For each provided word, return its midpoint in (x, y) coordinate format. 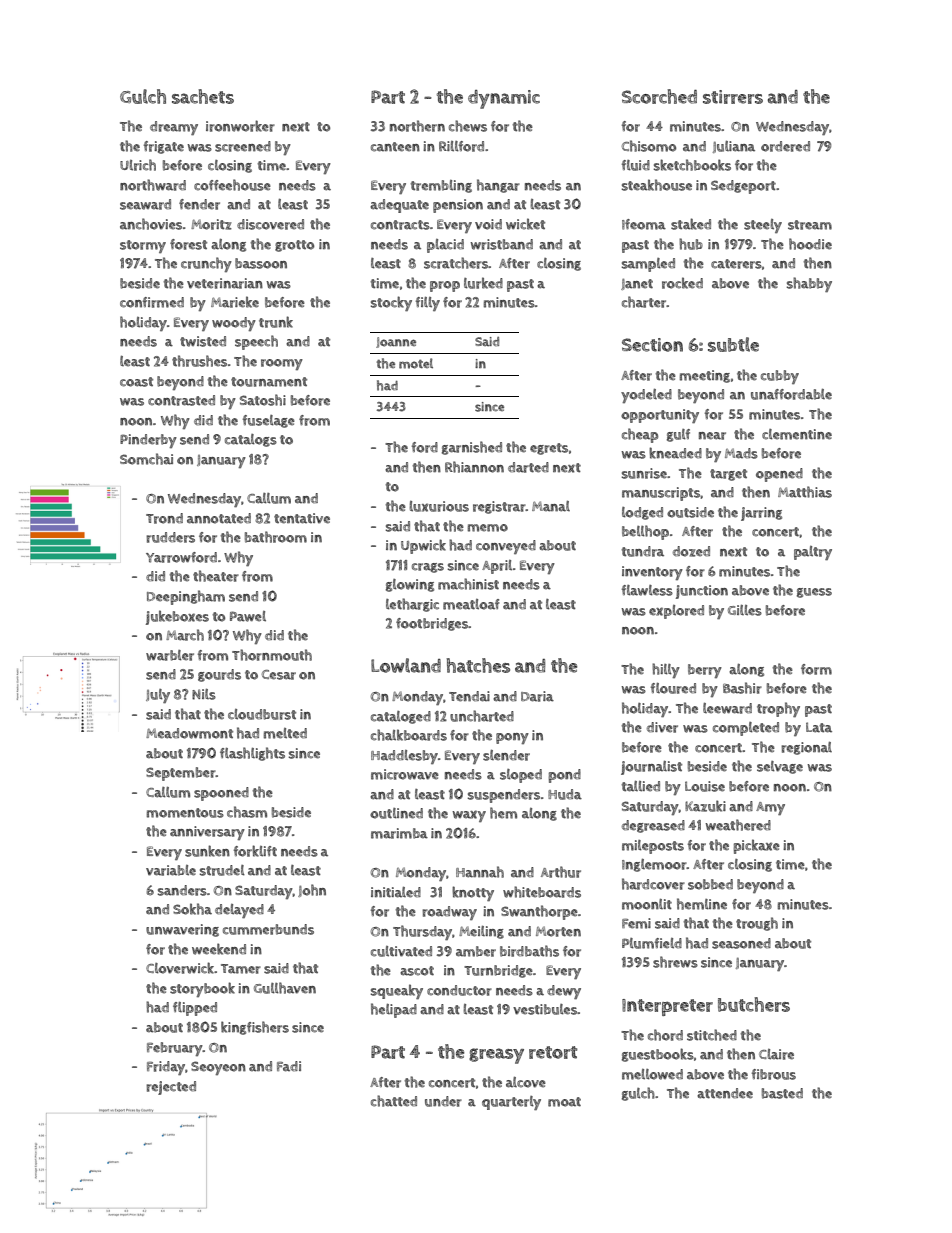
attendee (725, 1093)
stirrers (733, 97)
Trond (164, 518)
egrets (549, 449)
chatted (394, 1101)
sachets (203, 96)
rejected (171, 1088)
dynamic (504, 99)
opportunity (660, 416)
